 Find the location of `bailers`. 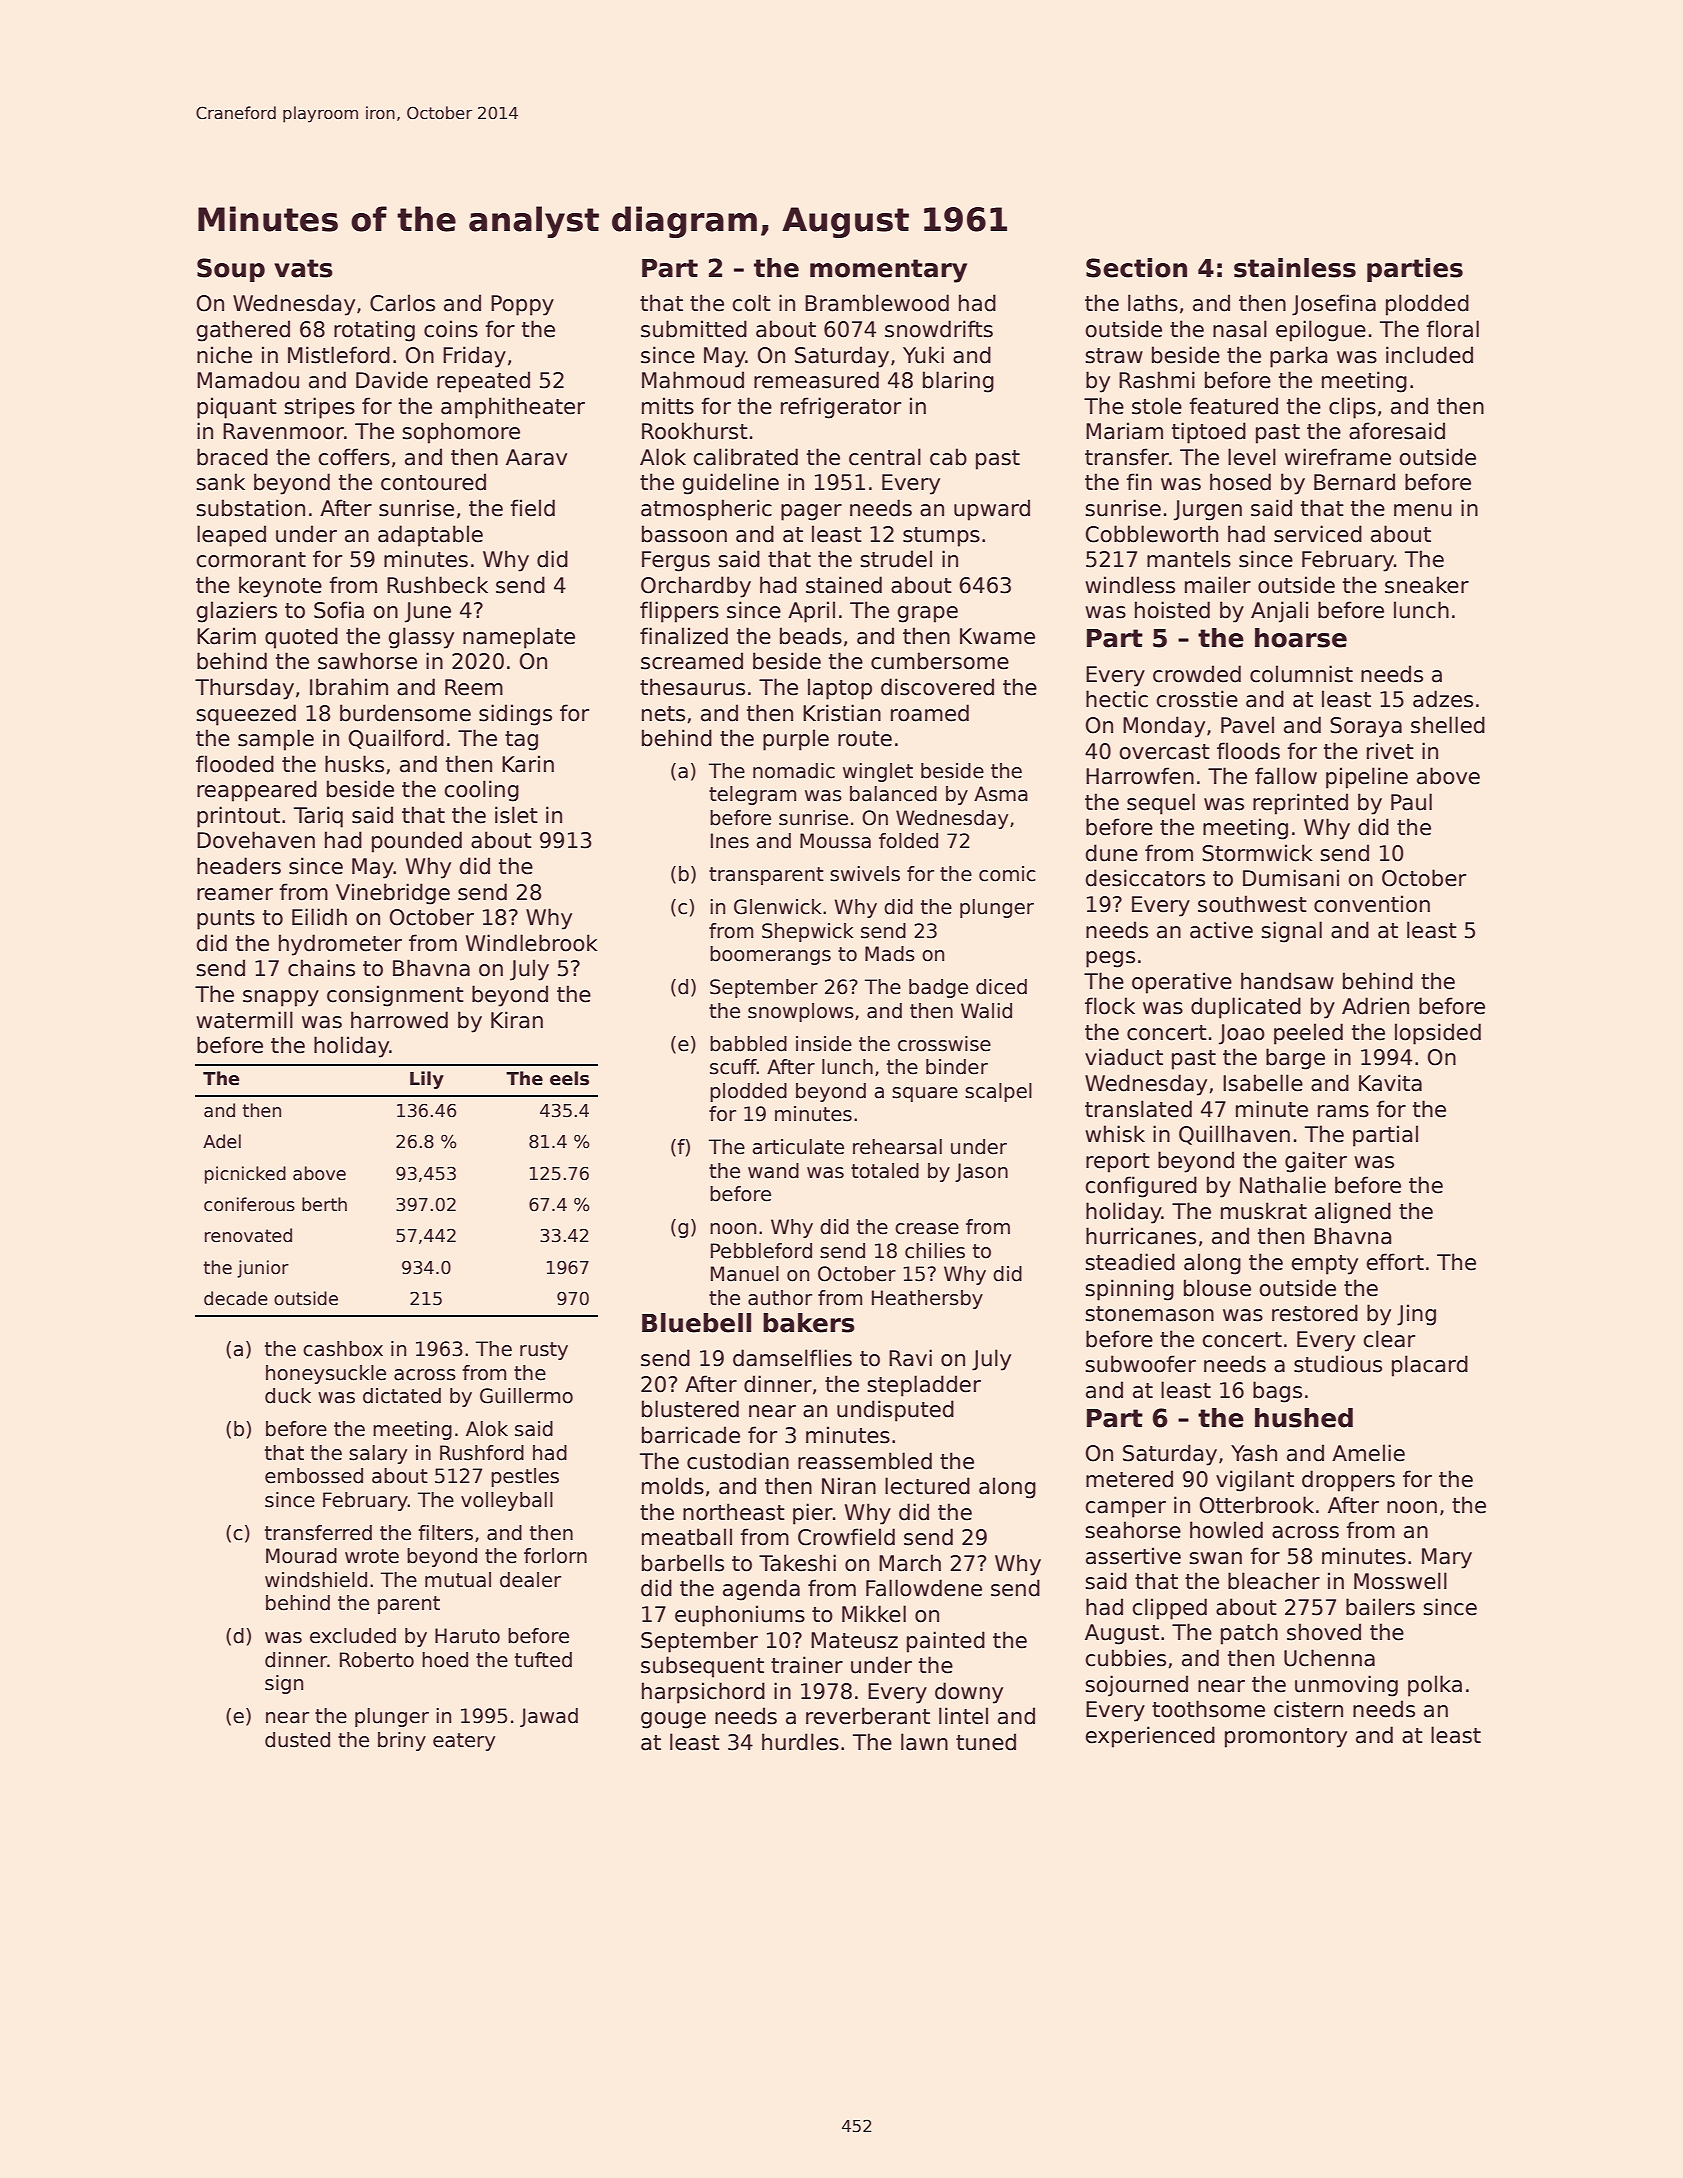

bailers is located at coordinates (1380, 1607).
